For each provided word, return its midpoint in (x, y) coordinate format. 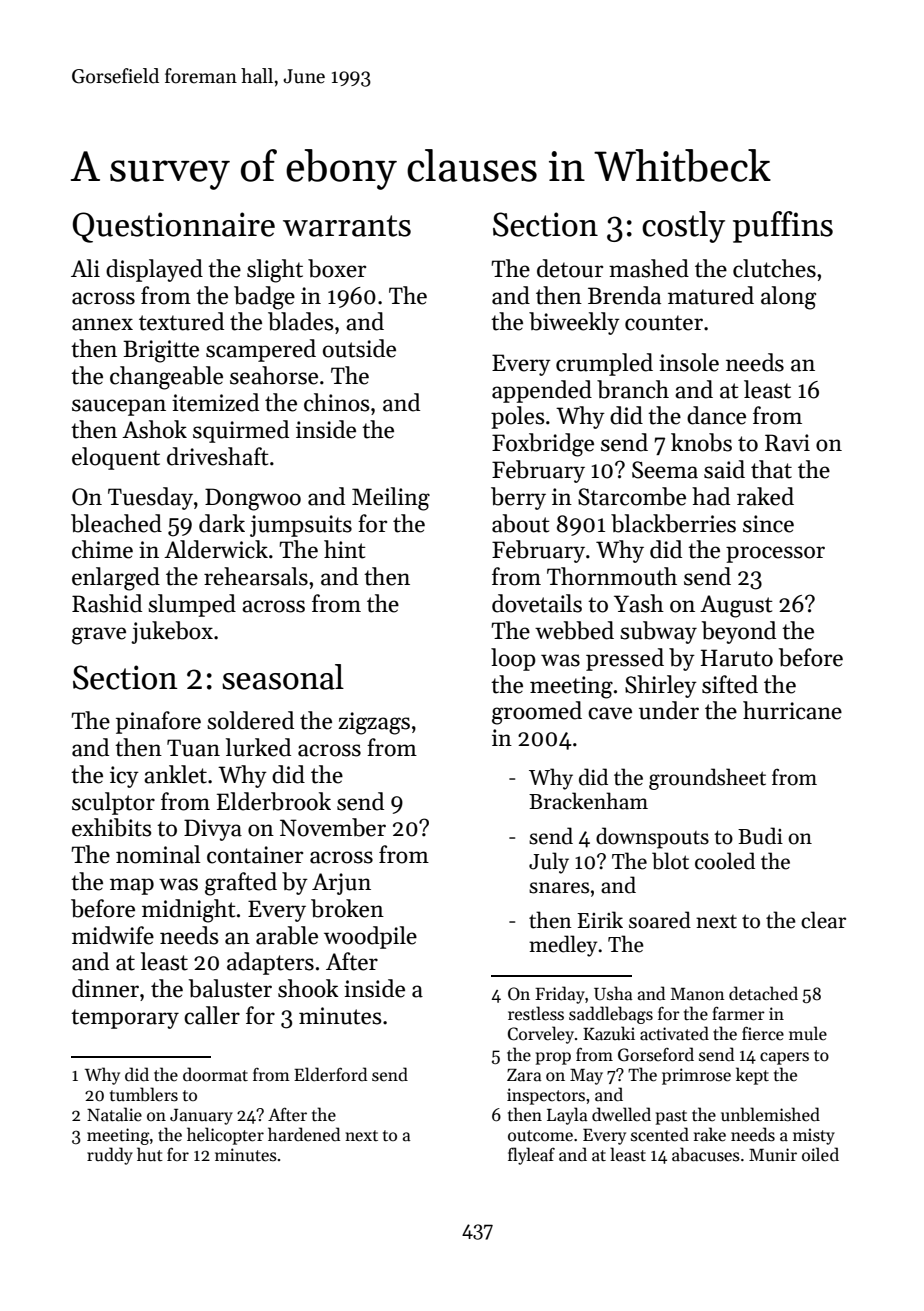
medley (563, 946)
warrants (347, 226)
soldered (250, 720)
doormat (215, 1074)
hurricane (792, 710)
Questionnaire (173, 227)
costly (683, 227)
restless (536, 1013)
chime (102, 549)
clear (823, 920)
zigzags (374, 723)
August (736, 606)
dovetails (537, 603)
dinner (105, 988)
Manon (698, 994)
